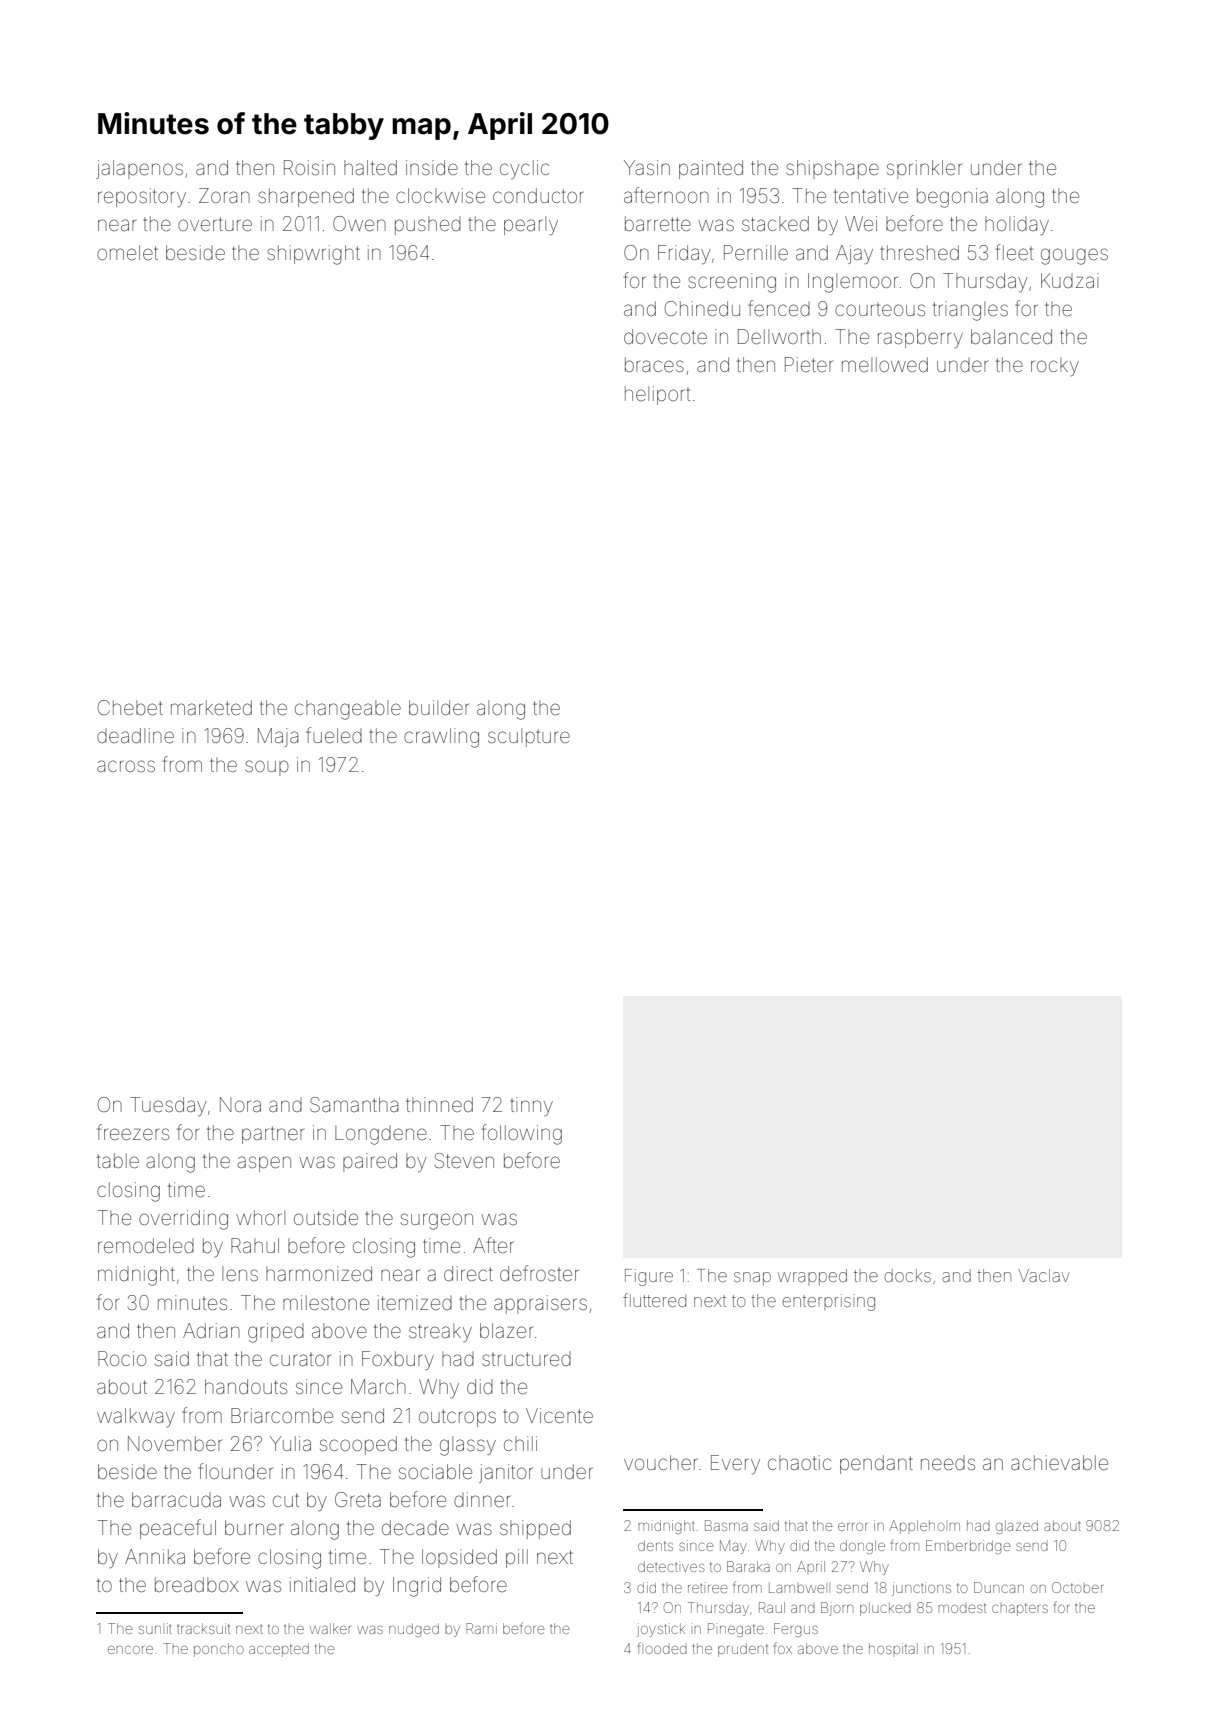 Image resolution: width=1218 pixels, height=1723 pixels. What do you see at coordinates (1059, 1462) in the screenshot?
I see `achievable` at bounding box center [1059, 1462].
